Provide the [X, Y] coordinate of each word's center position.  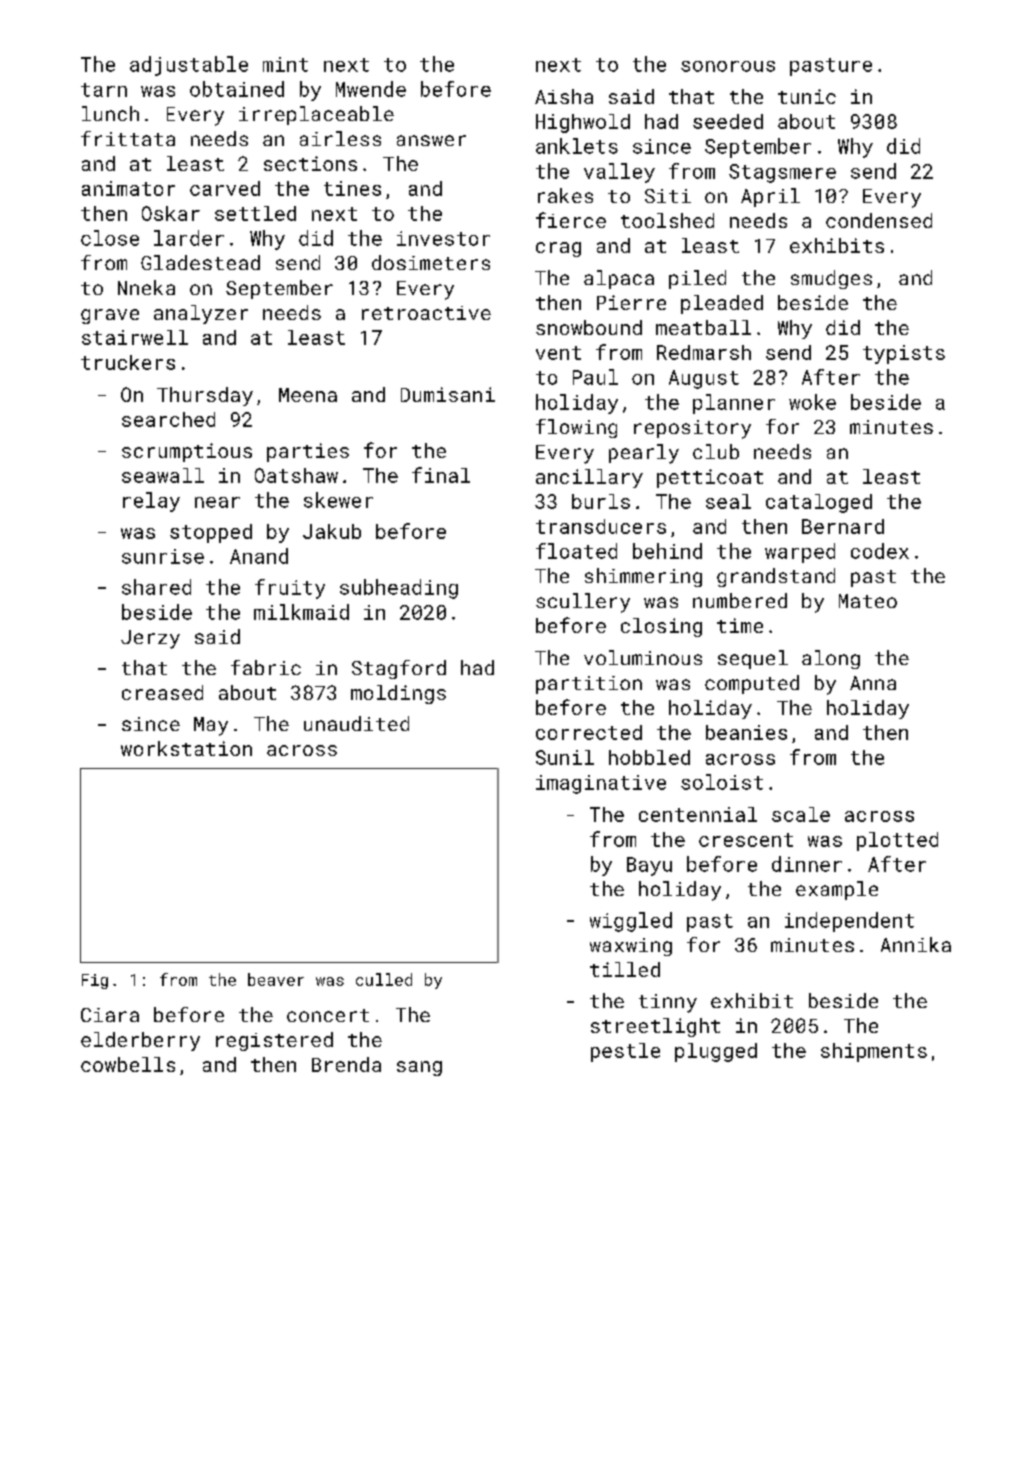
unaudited [356, 723]
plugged [716, 1052]
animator [128, 188]
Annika [916, 944]
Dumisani [448, 394]
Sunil [565, 757]
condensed [879, 220]
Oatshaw [296, 475]
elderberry [140, 1041]
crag [558, 249]
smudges [831, 279]
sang [419, 1068]
